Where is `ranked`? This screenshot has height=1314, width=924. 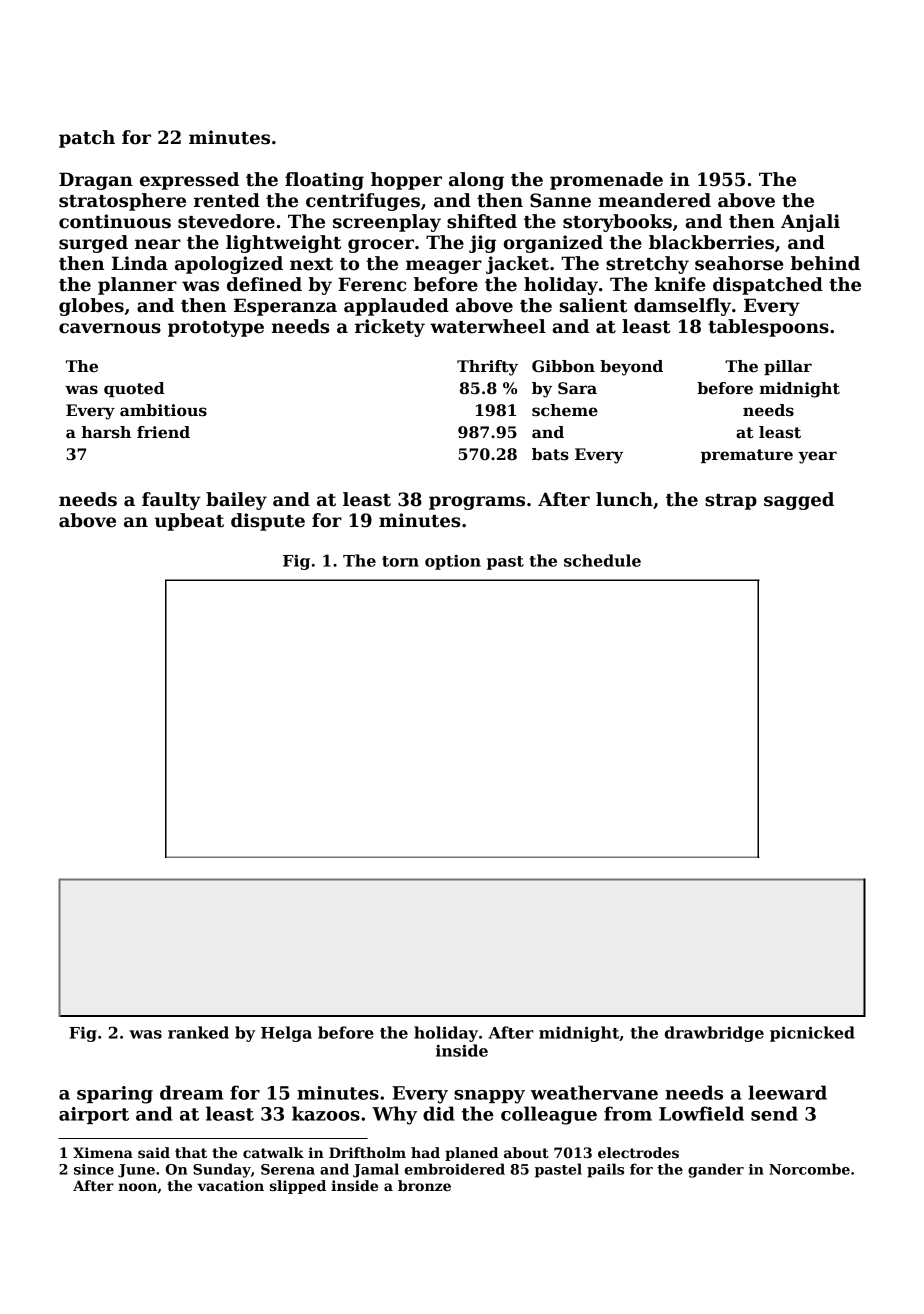 ranked is located at coordinates (198, 1032).
